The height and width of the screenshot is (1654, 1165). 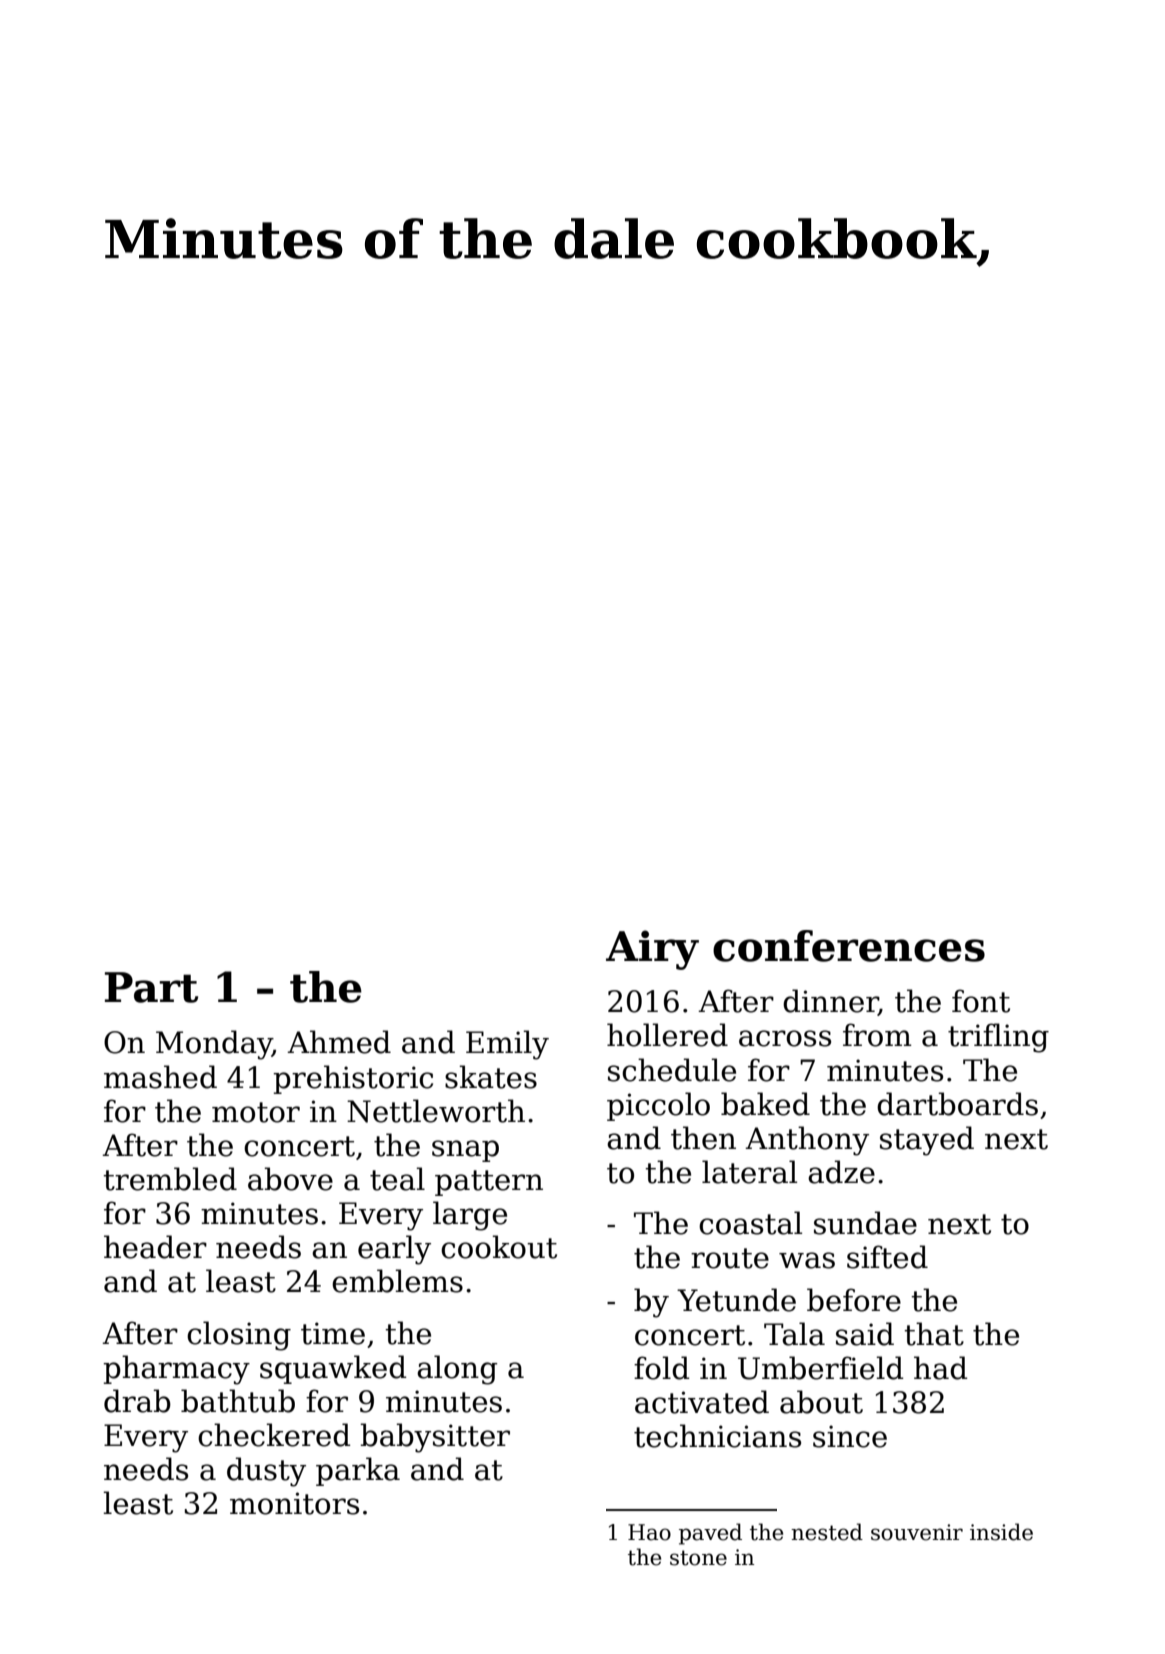 I want to click on trifling, so click(x=998, y=1038).
